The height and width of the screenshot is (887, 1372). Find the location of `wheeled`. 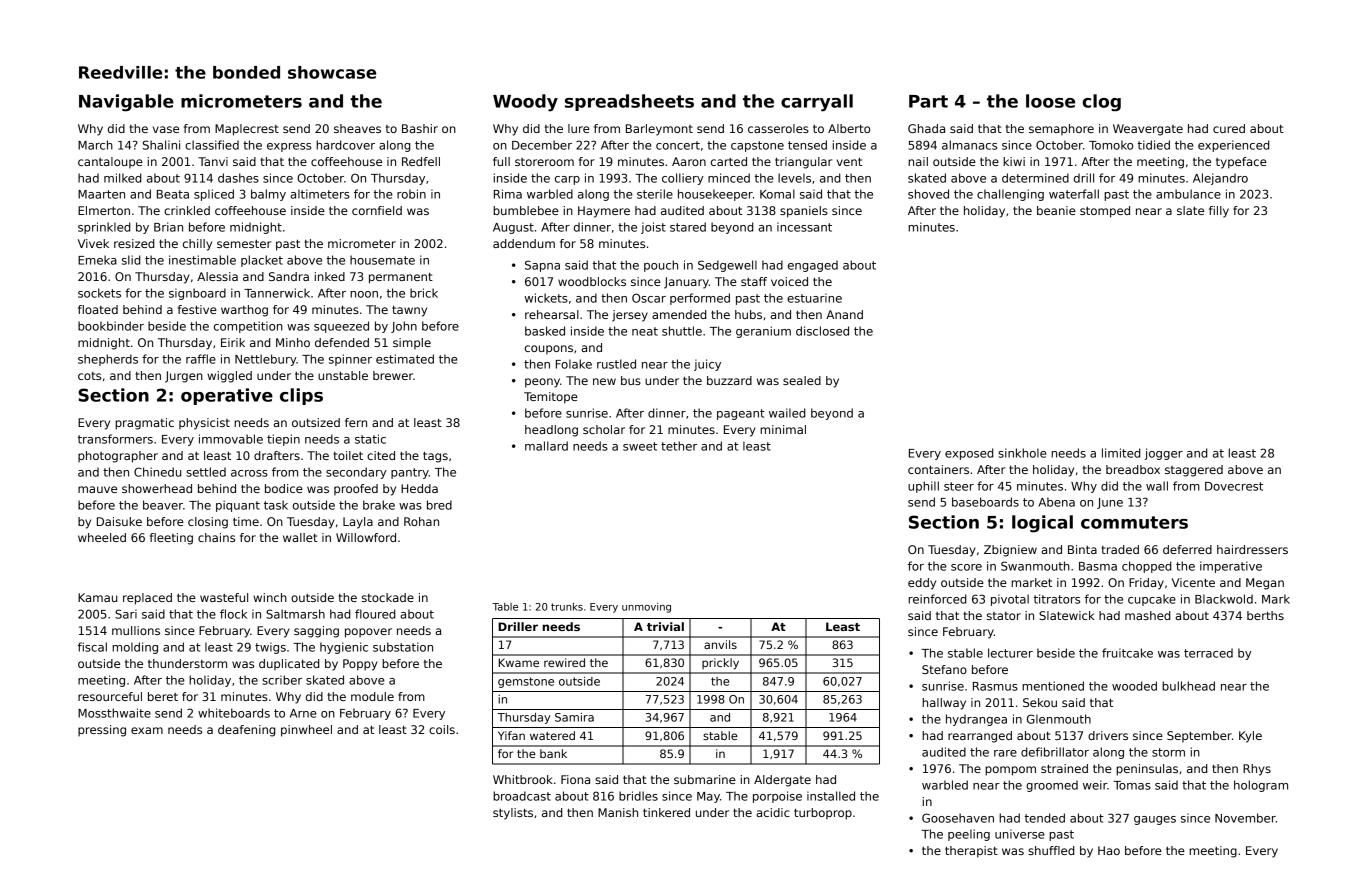

wheeled is located at coordinates (102, 537).
